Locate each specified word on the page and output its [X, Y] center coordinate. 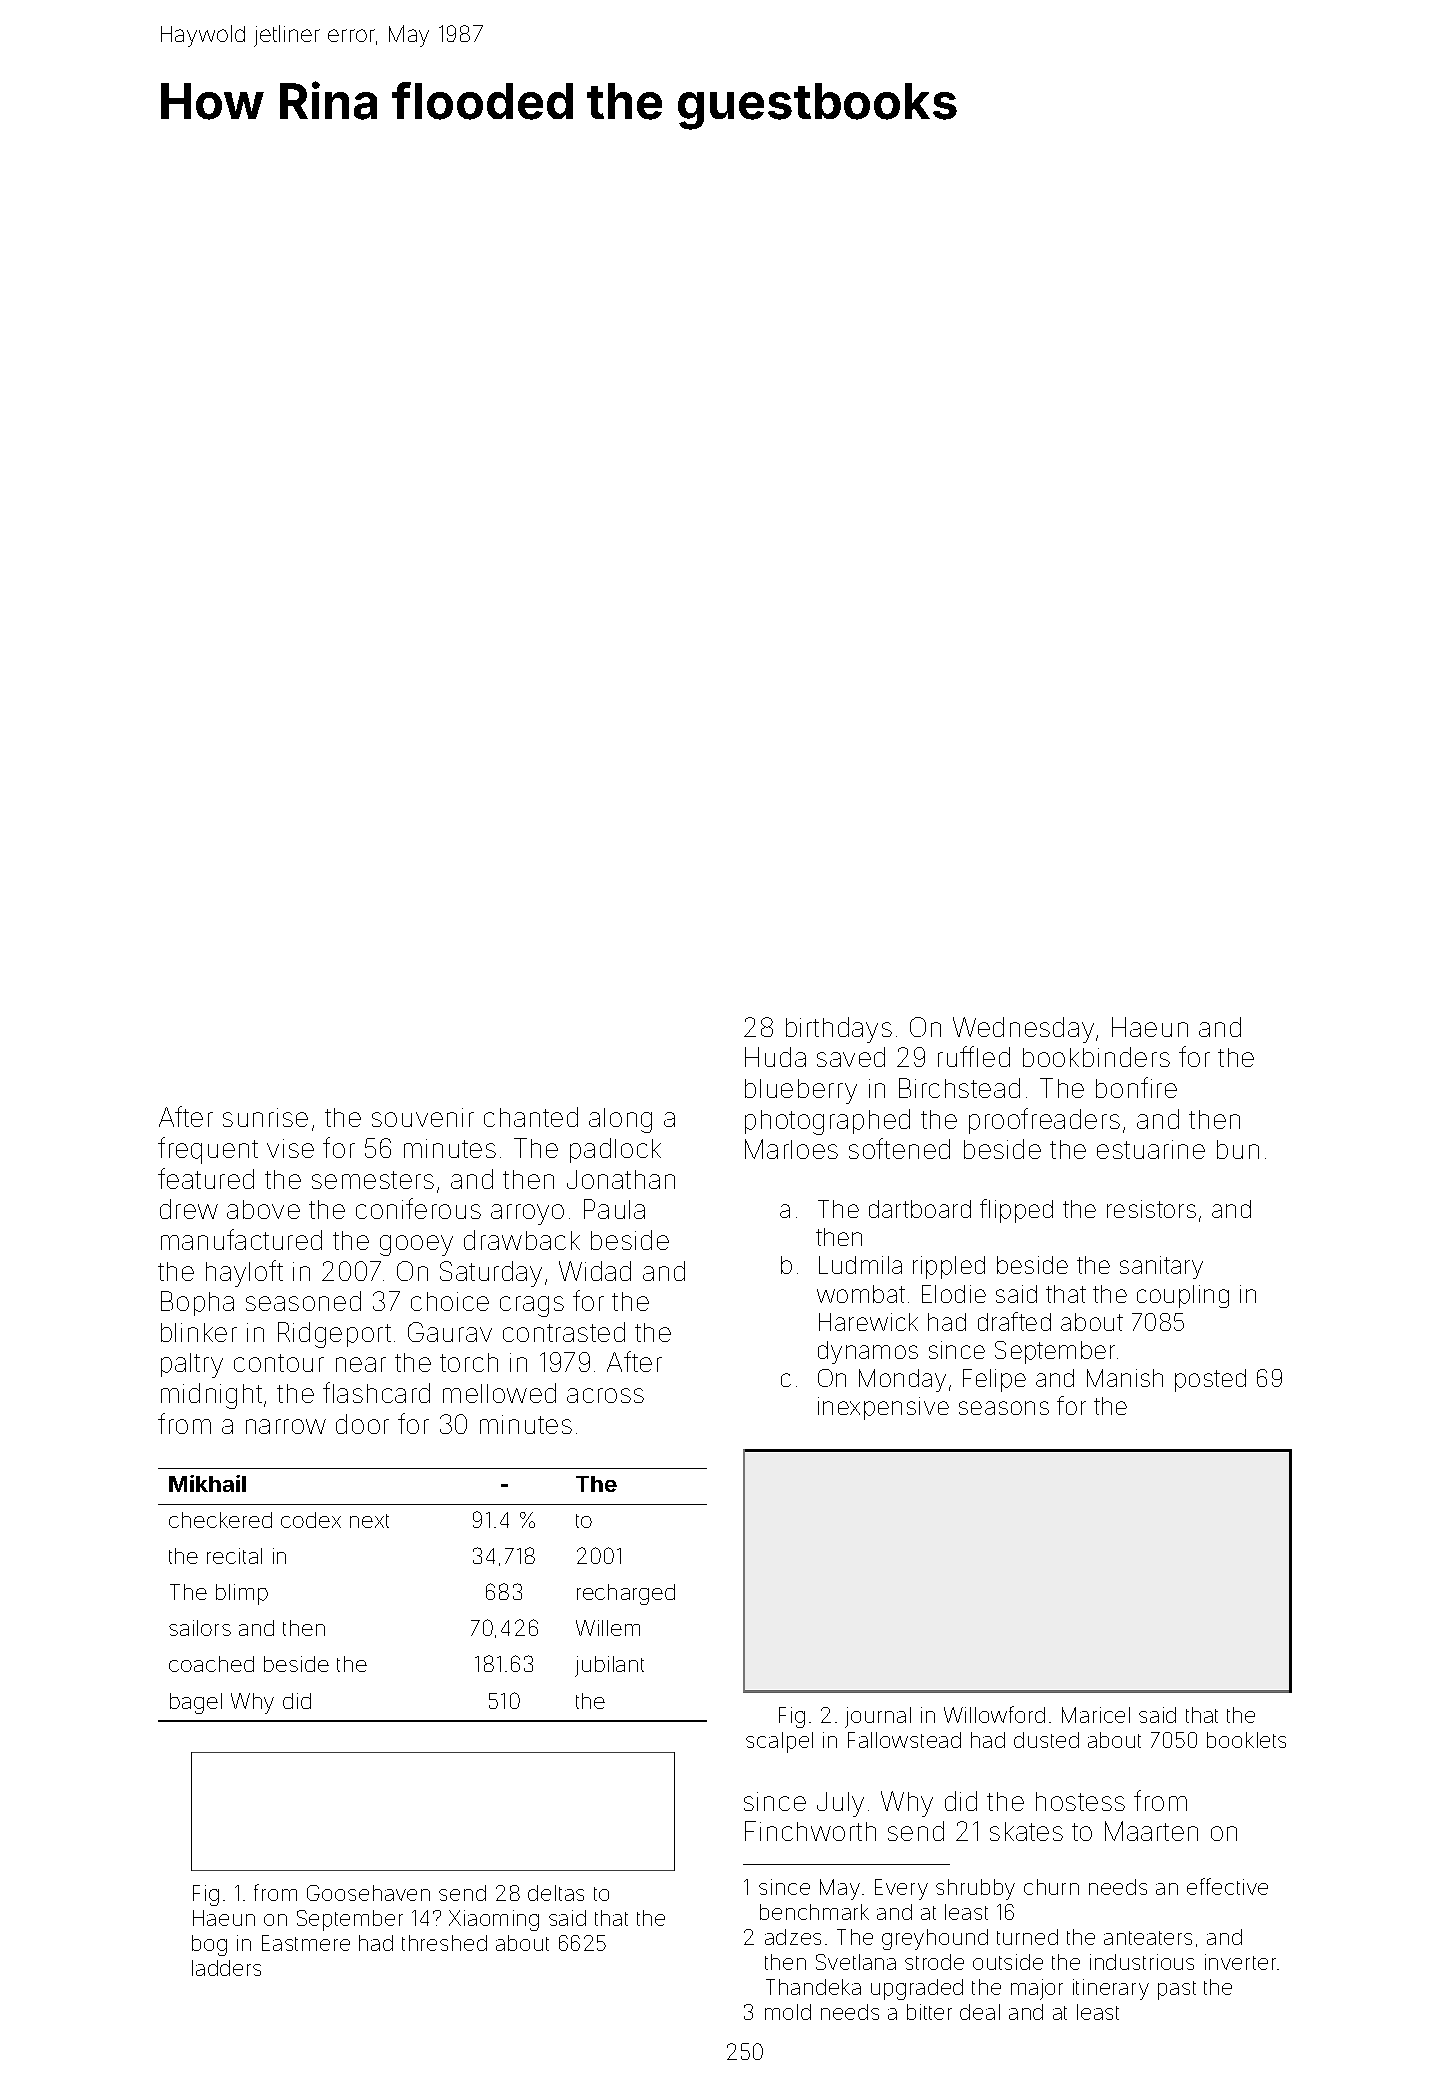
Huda [775, 1057]
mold [788, 2012]
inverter [1241, 1962]
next [369, 1521]
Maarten [1151, 1831]
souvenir [423, 1117]
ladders [226, 1968]
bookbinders [1096, 1057]
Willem [608, 1628]
